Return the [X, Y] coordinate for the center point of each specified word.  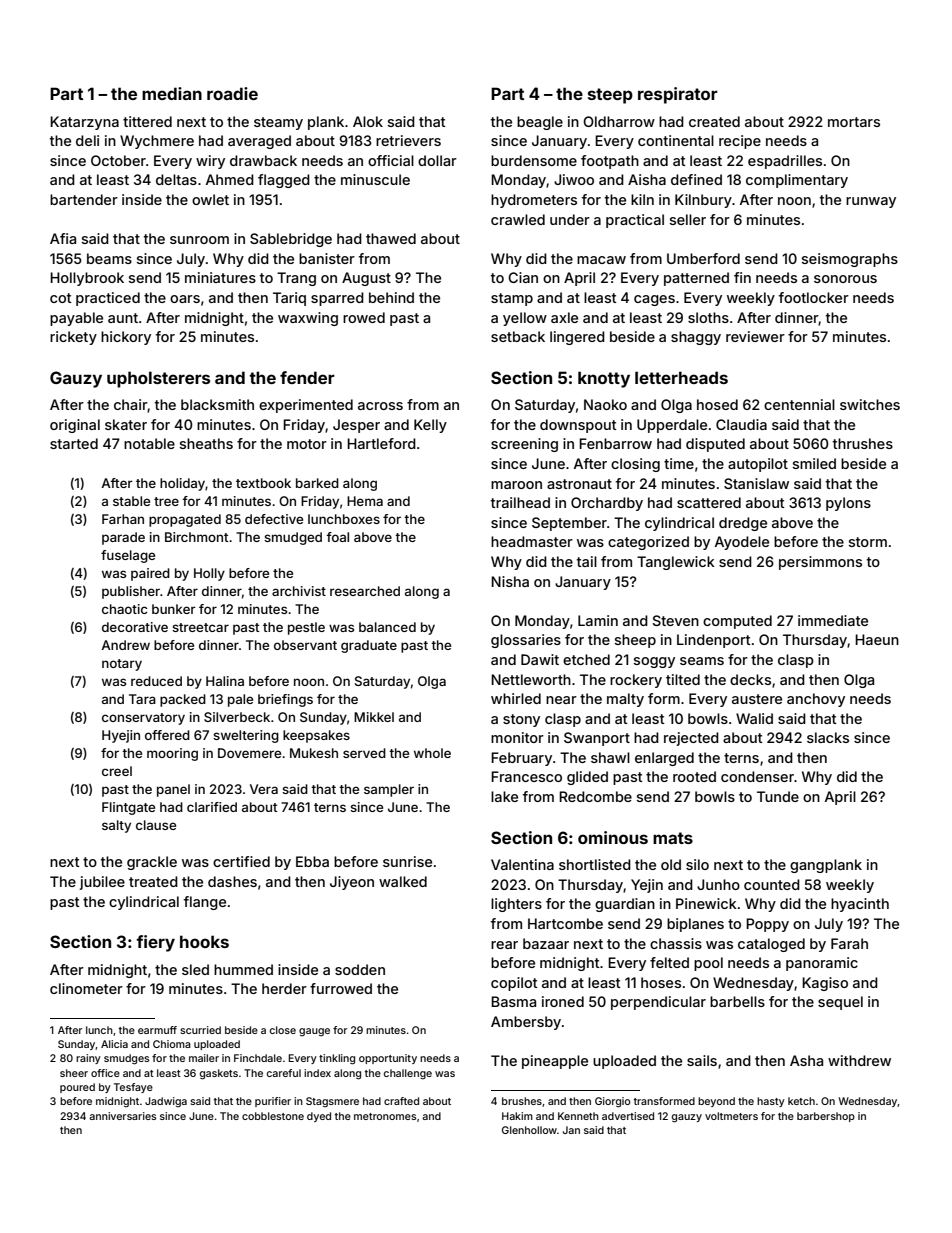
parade [123, 538]
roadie [232, 93]
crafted [401, 1101]
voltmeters [731, 1116]
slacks [828, 737]
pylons [848, 504]
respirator [678, 95]
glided [587, 778]
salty [116, 826]
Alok [368, 121]
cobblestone [273, 1116]
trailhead [520, 502]
